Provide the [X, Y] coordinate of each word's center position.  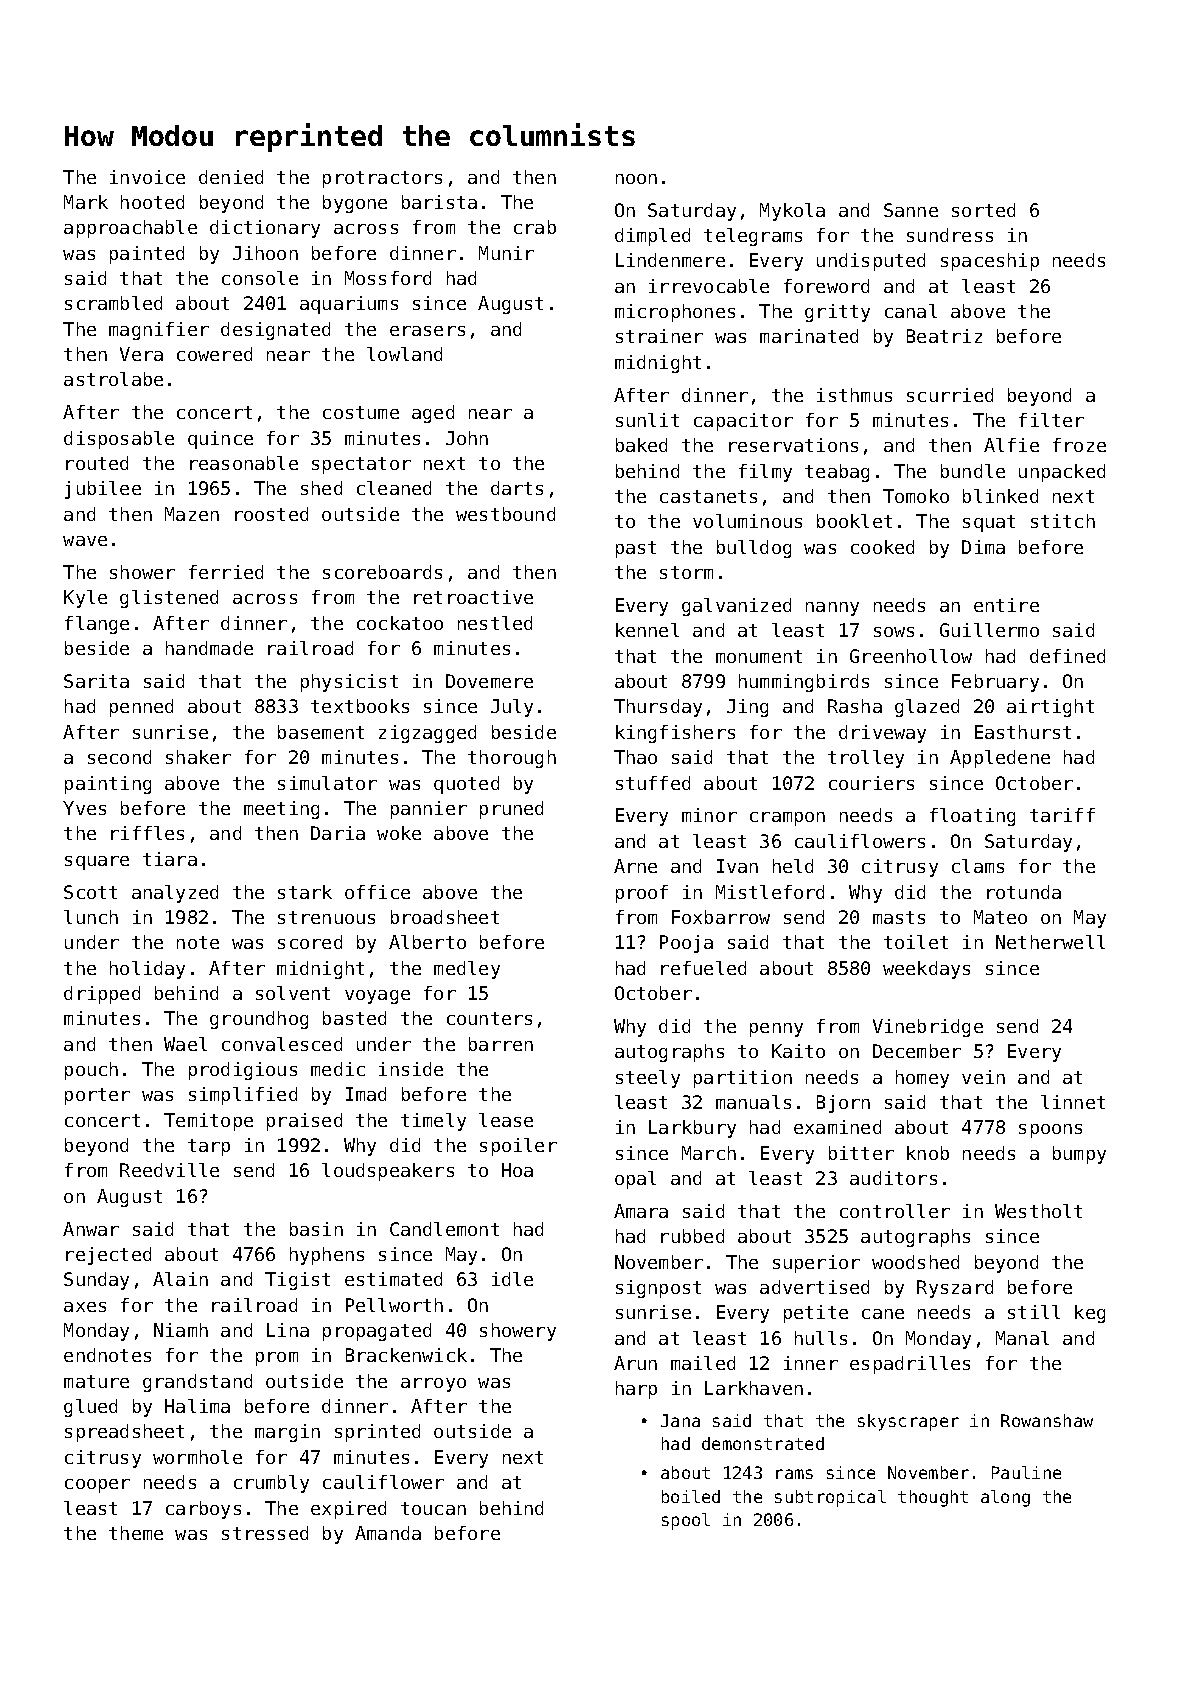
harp [636, 1390]
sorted [983, 210]
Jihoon [265, 253]
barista [439, 202]
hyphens [327, 1256]
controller [895, 1211]
